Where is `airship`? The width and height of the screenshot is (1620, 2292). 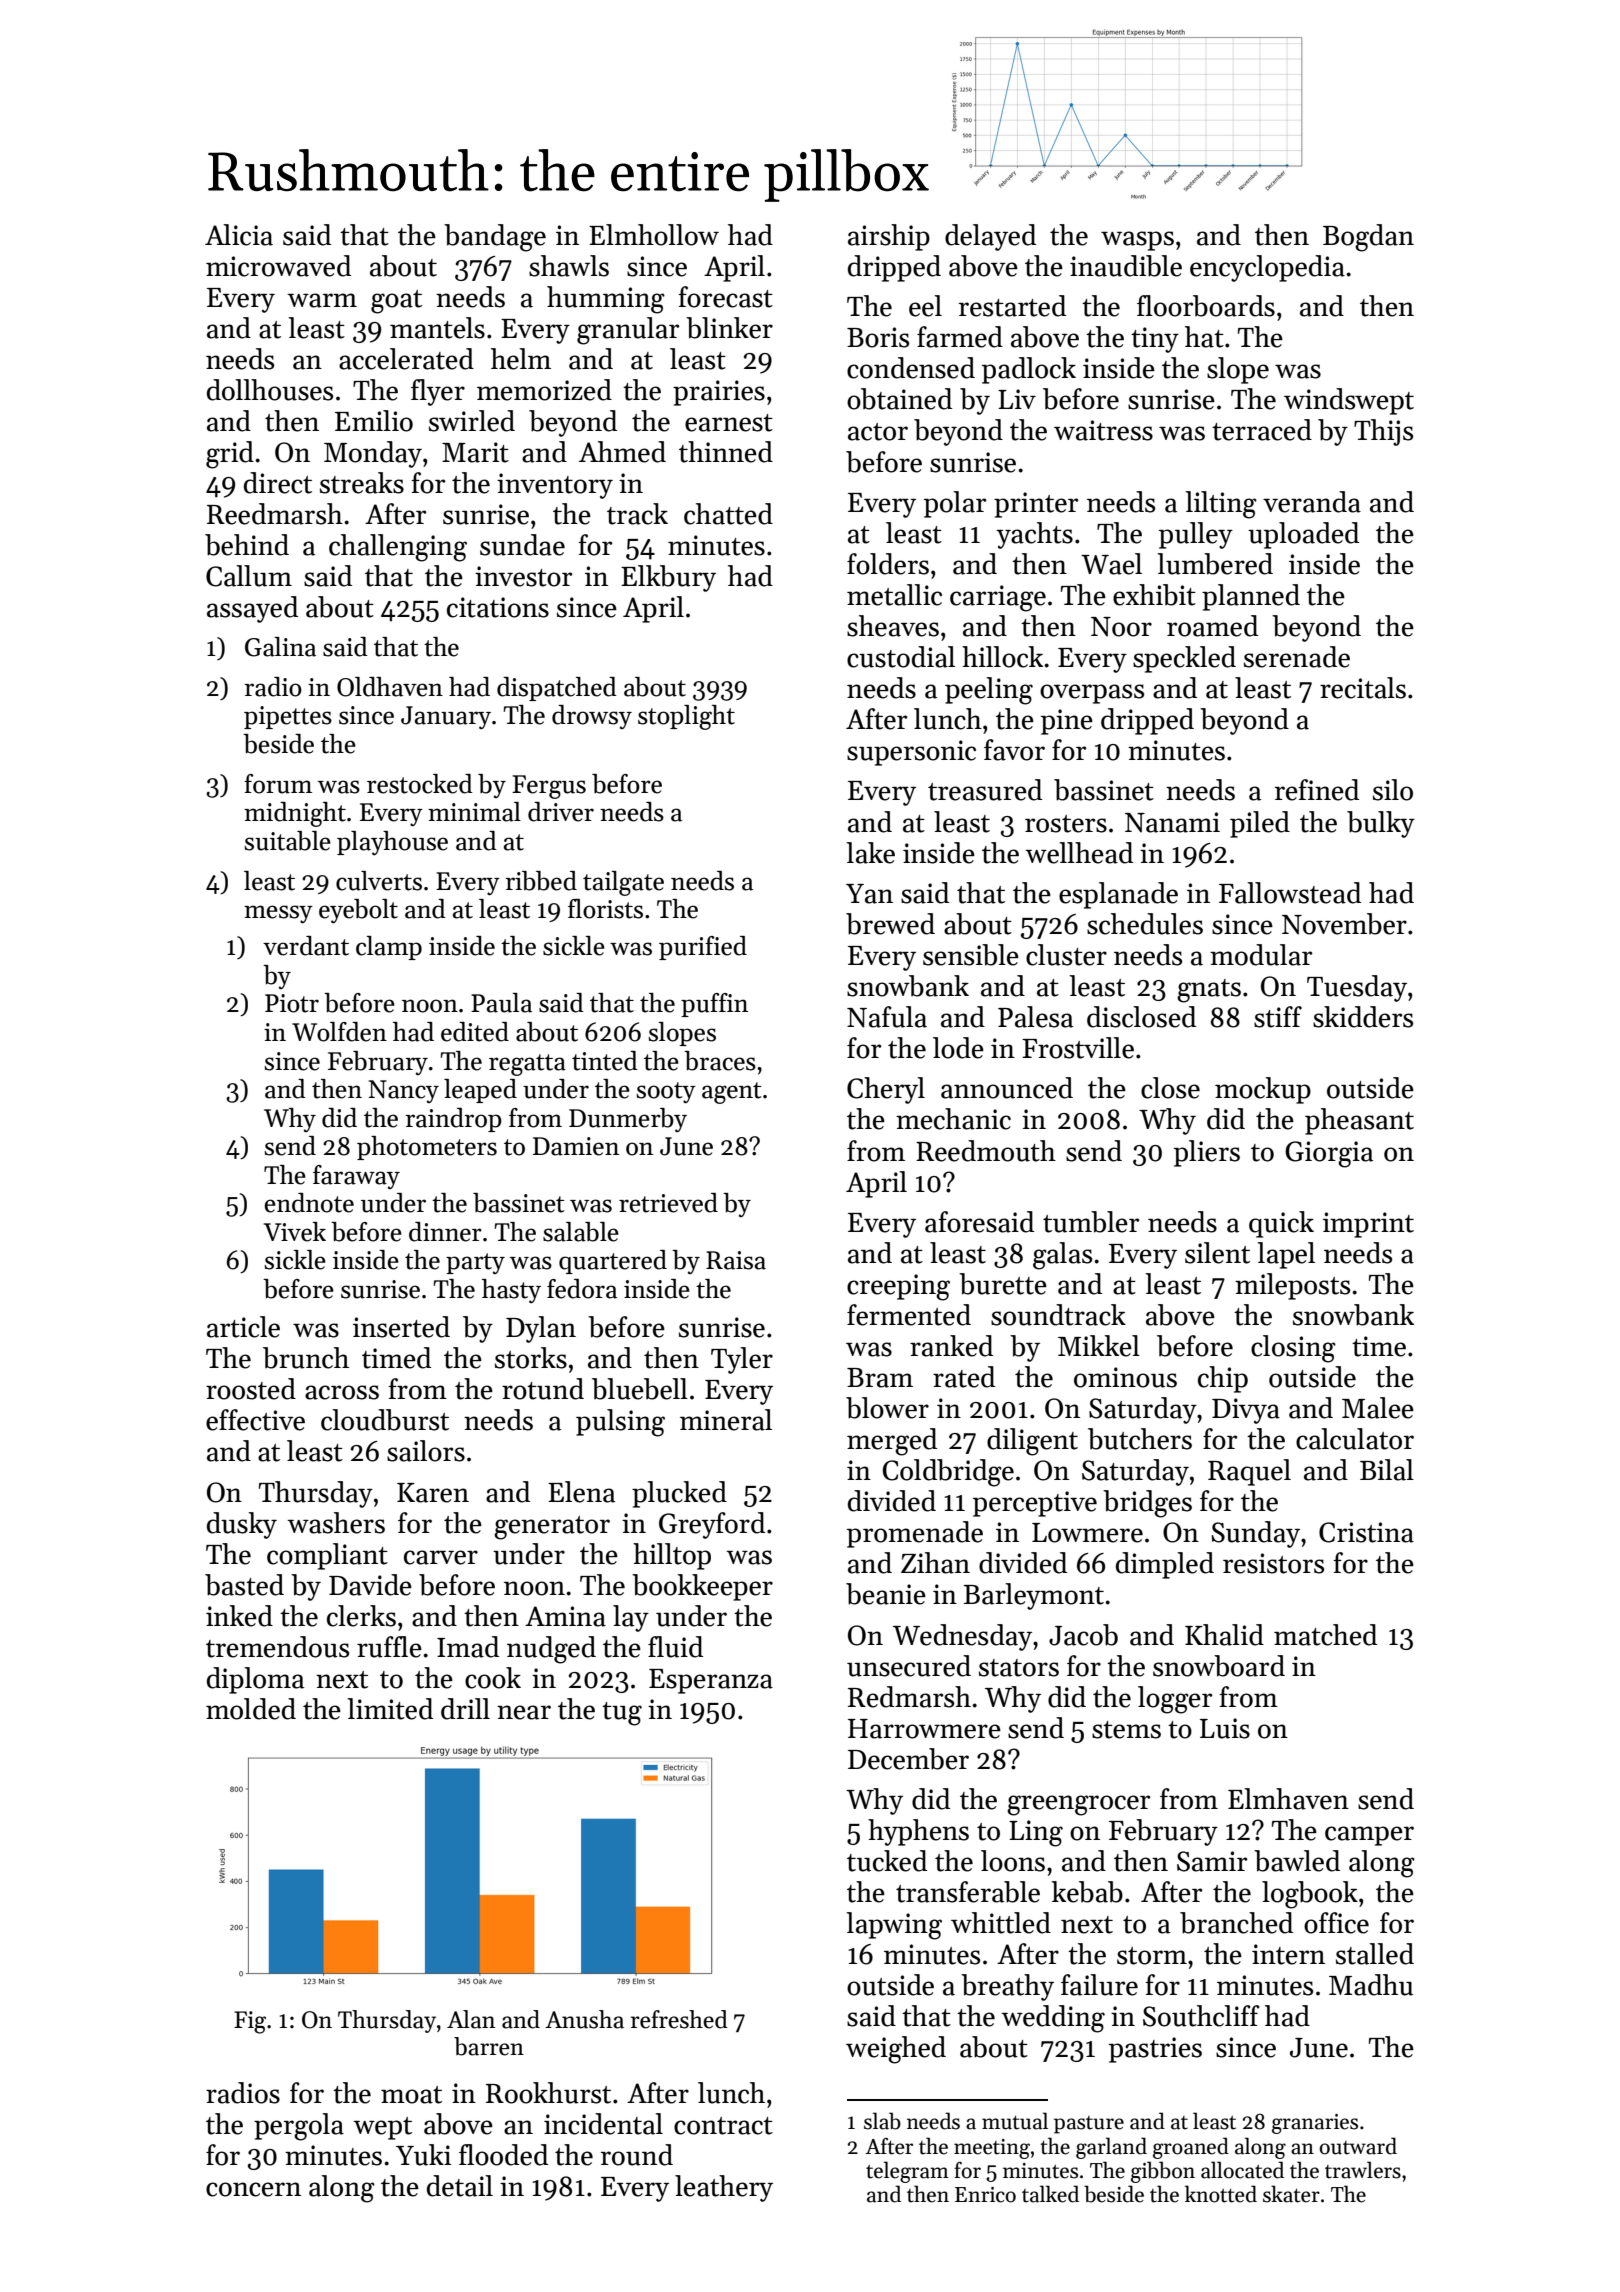 airship is located at coordinates (889, 237).
